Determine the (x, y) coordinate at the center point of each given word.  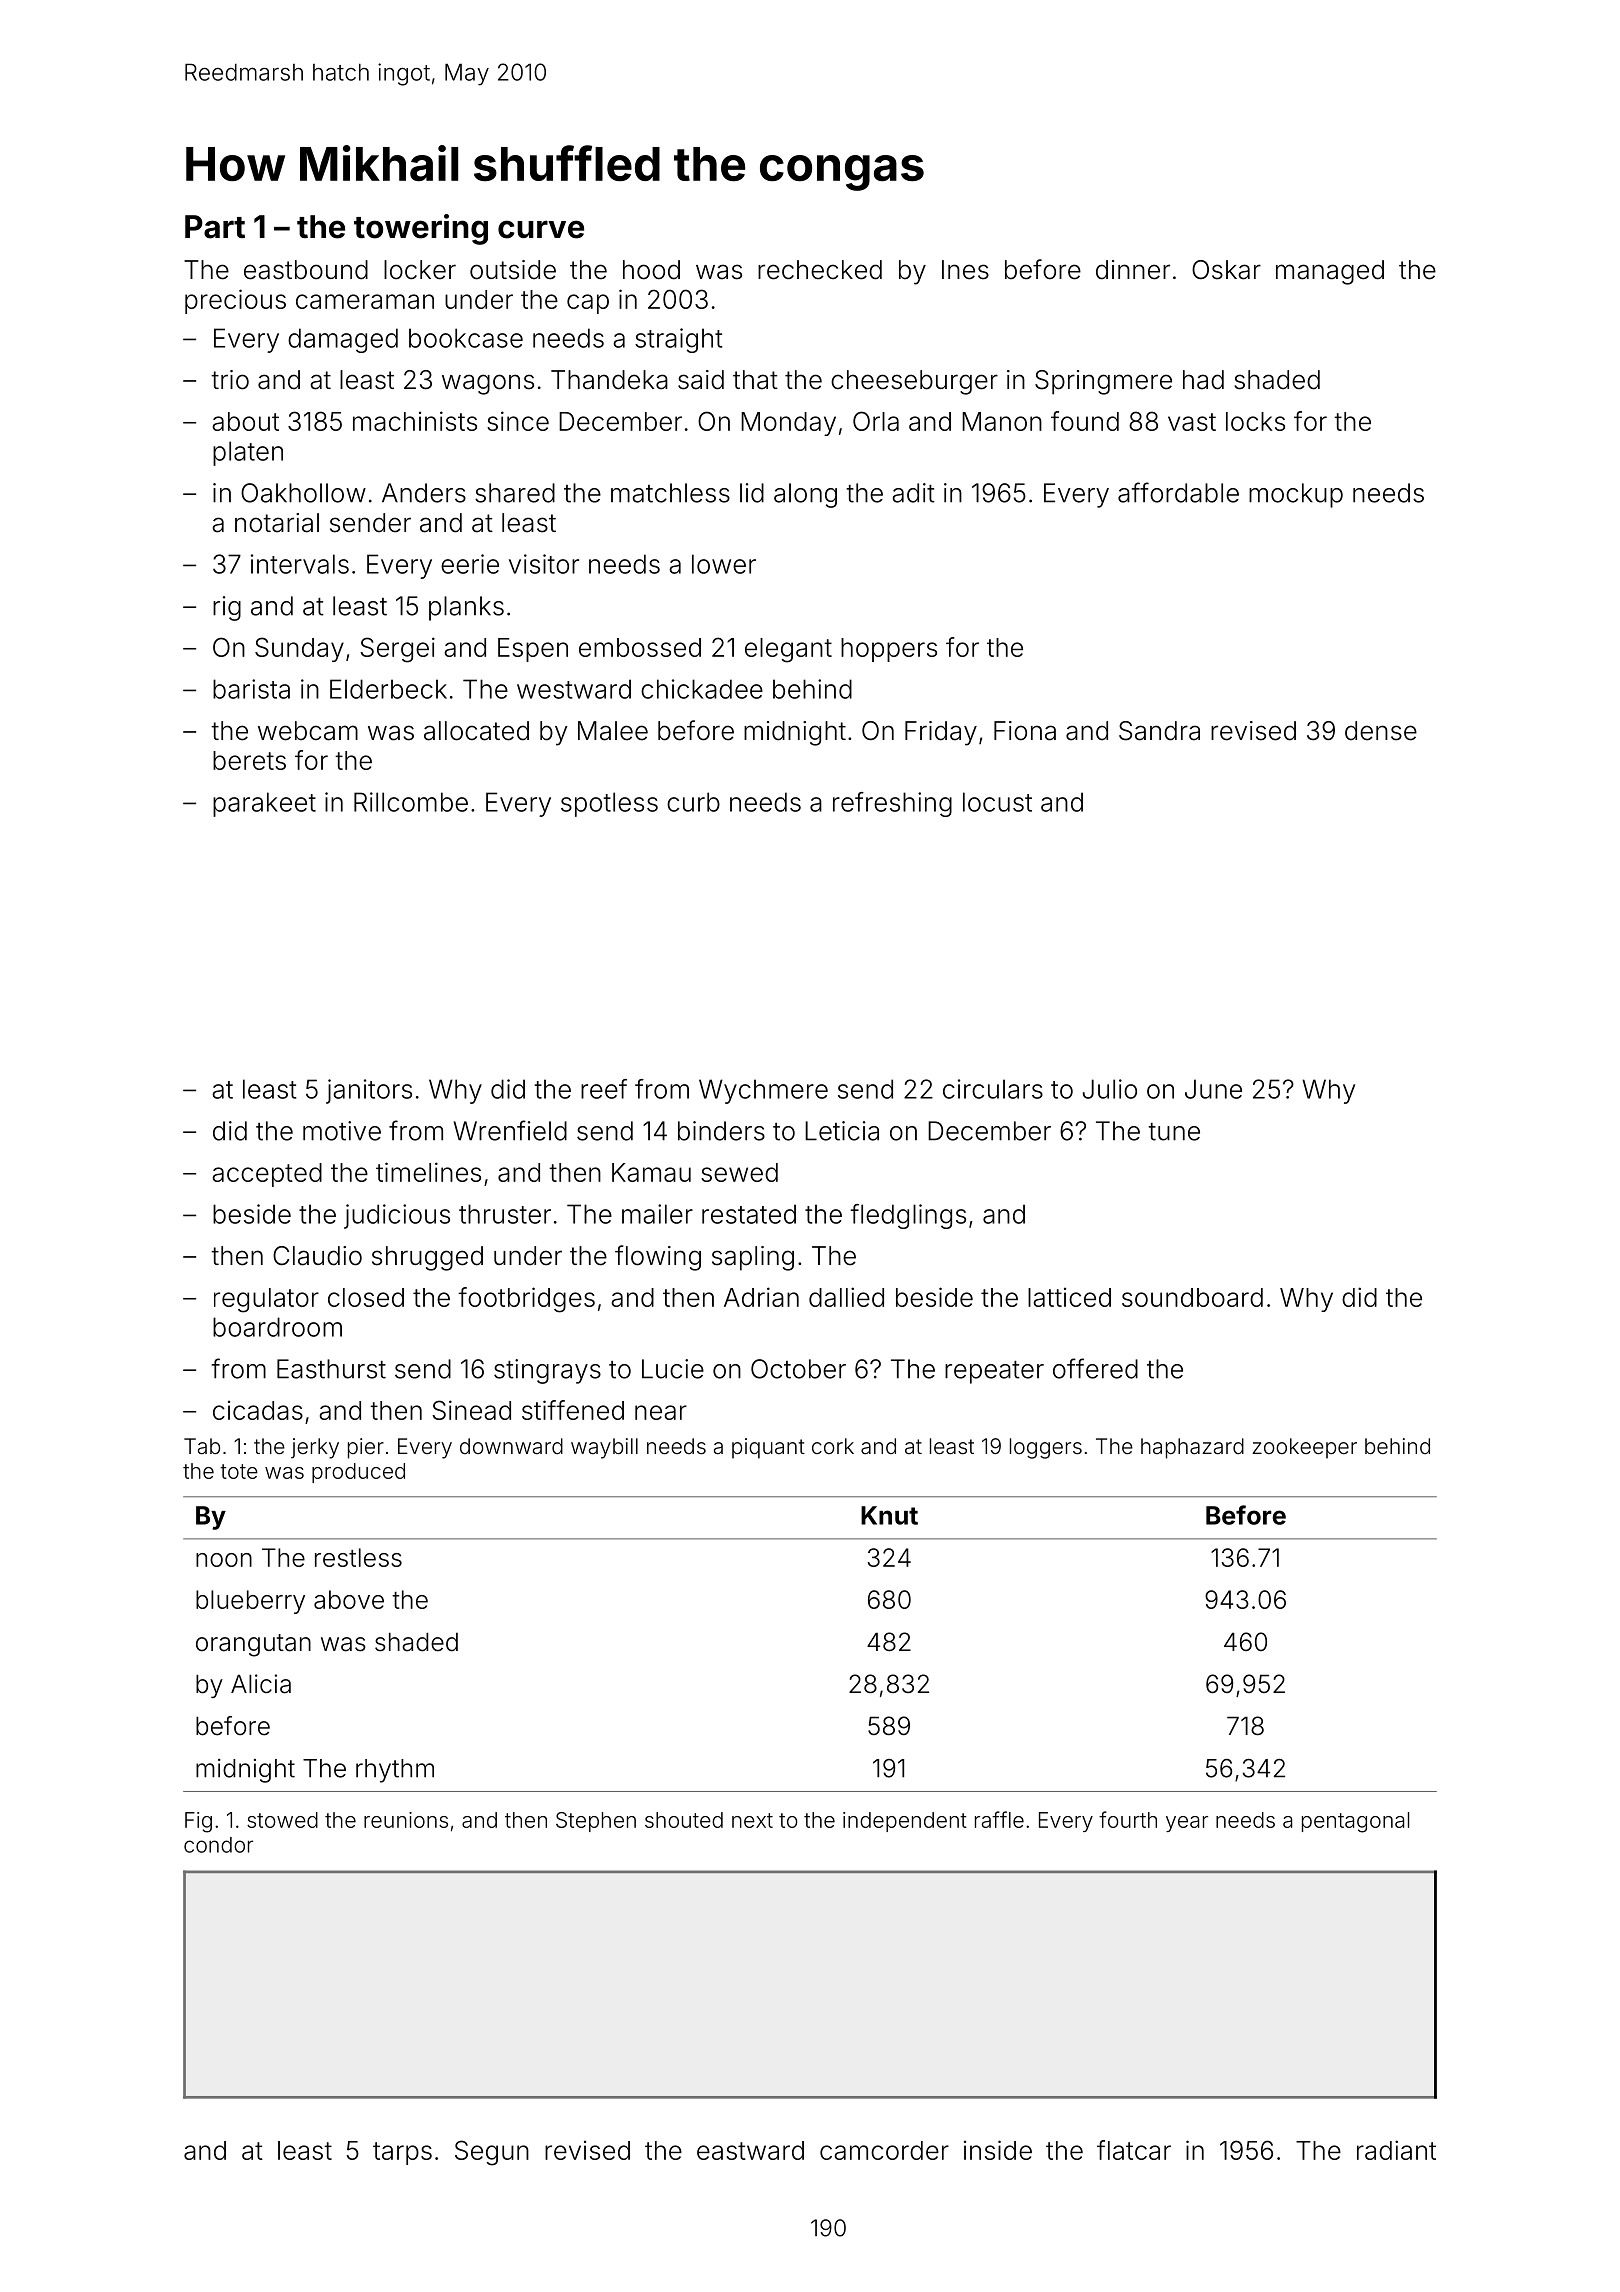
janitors (369, 1091)
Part (215, 227)
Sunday (299, 649)
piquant (768, 1448)
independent (905, 1822)
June (1213, 1089)
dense (1381, 731)
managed (1330, 272)
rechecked (820, 270)
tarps (402, 2153)
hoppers (889, 650)
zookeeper (1304, 1448)
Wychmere (763, 1091)
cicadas (258, 1410)
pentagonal (1355, 1822)
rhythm (395, 1771)
